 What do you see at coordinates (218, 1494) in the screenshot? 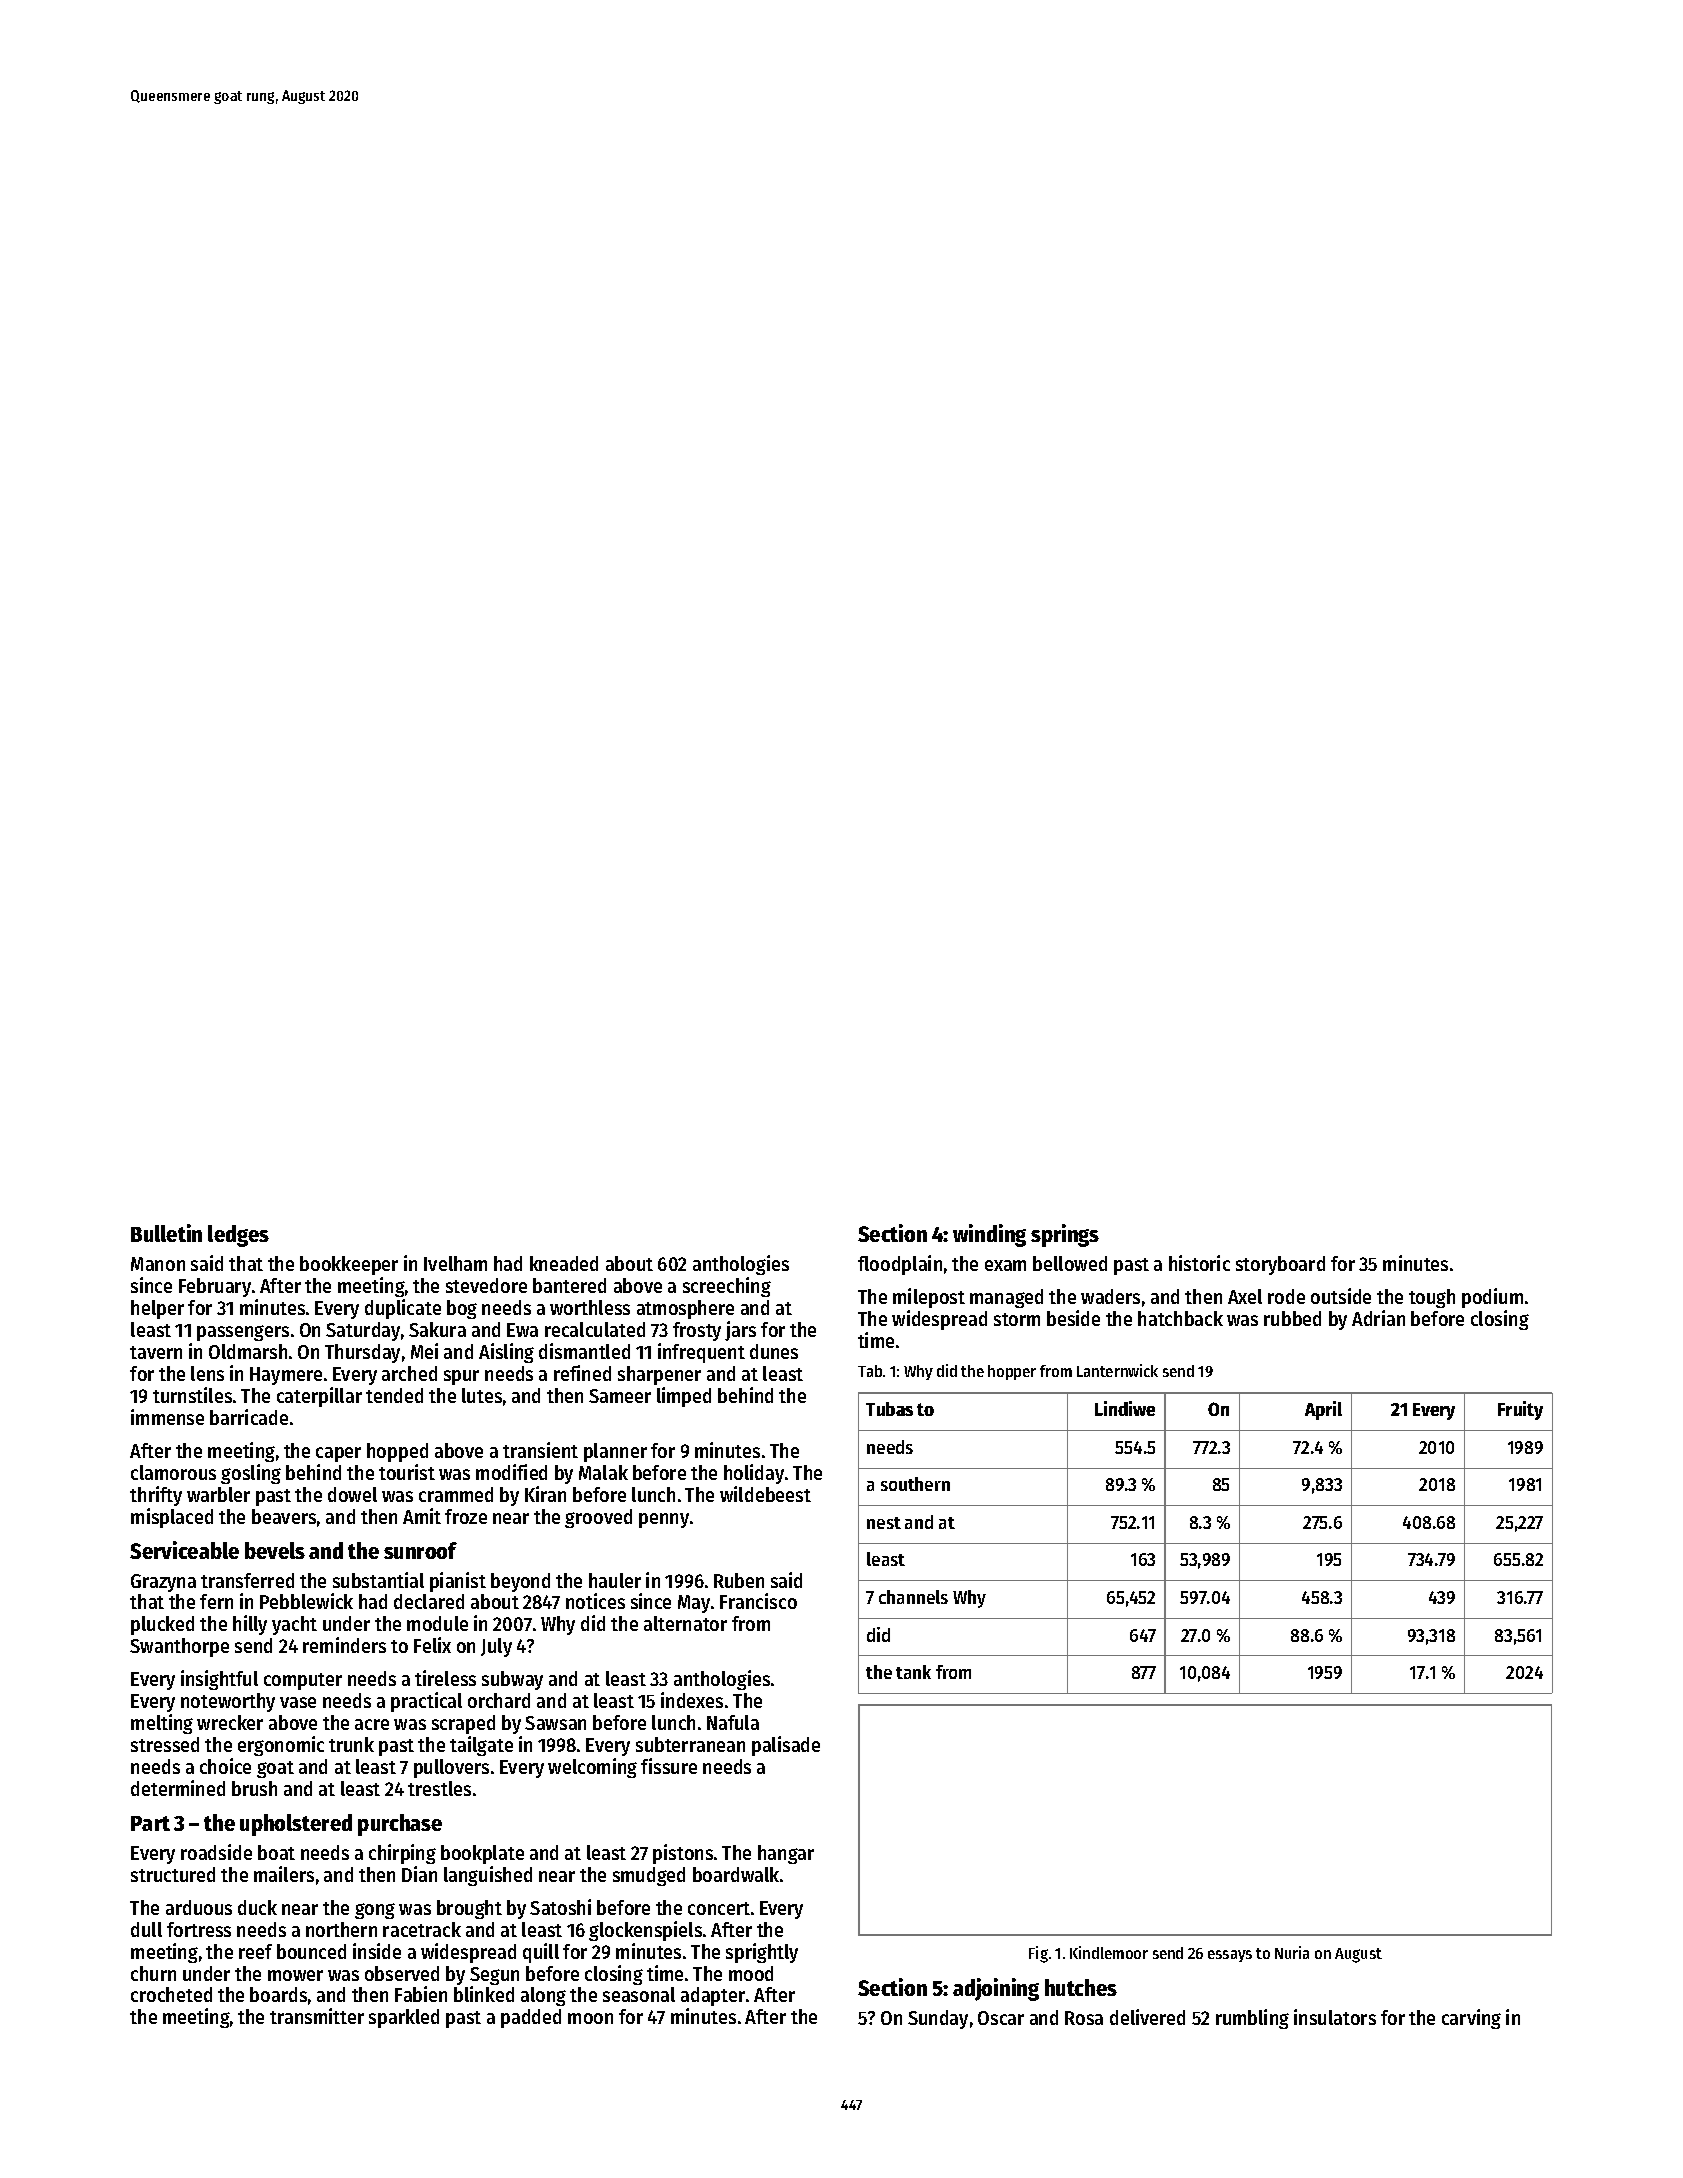
I see `warbler` at bounding box center [218, 1494].
